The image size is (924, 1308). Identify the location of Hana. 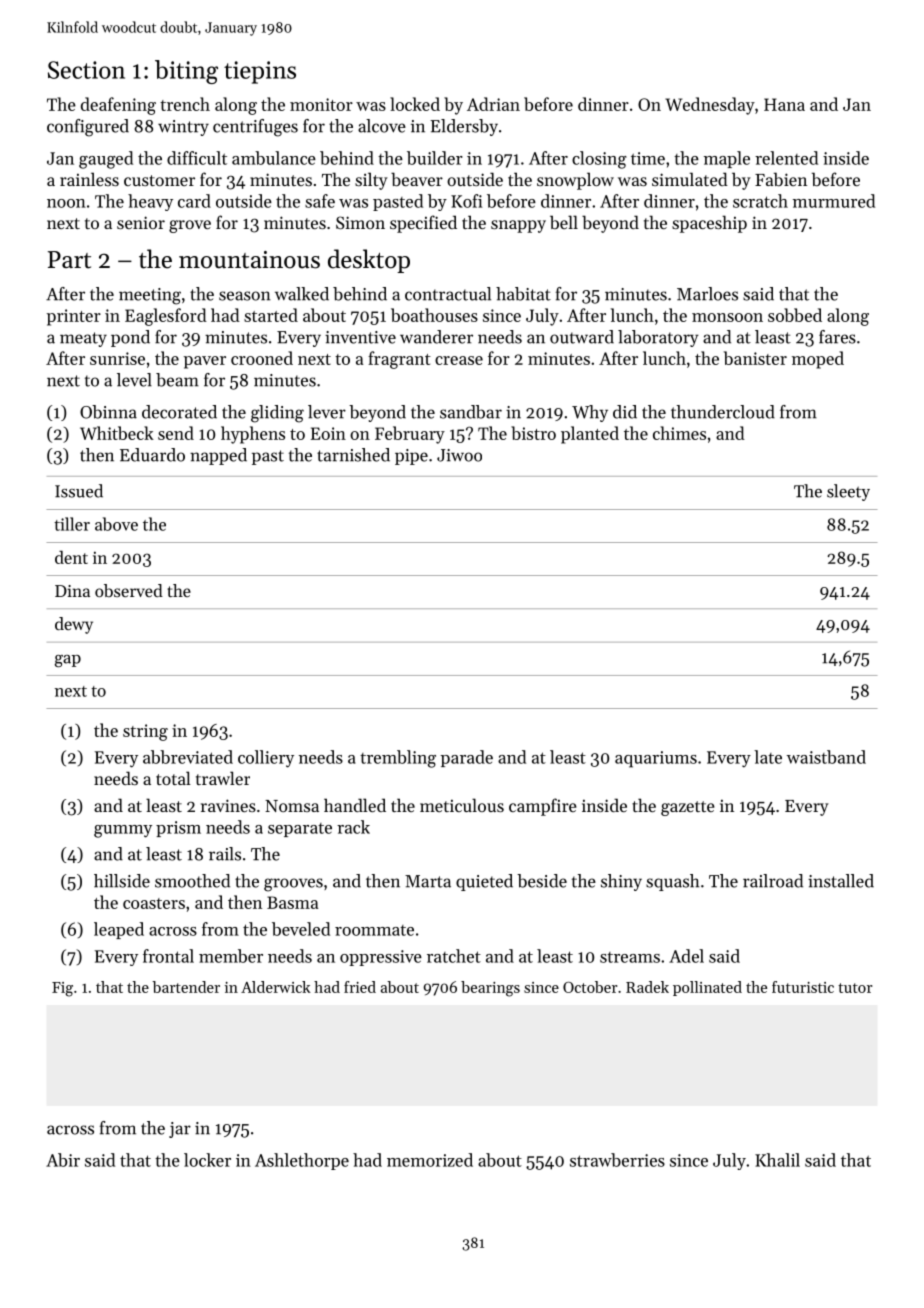
(784, 104).
